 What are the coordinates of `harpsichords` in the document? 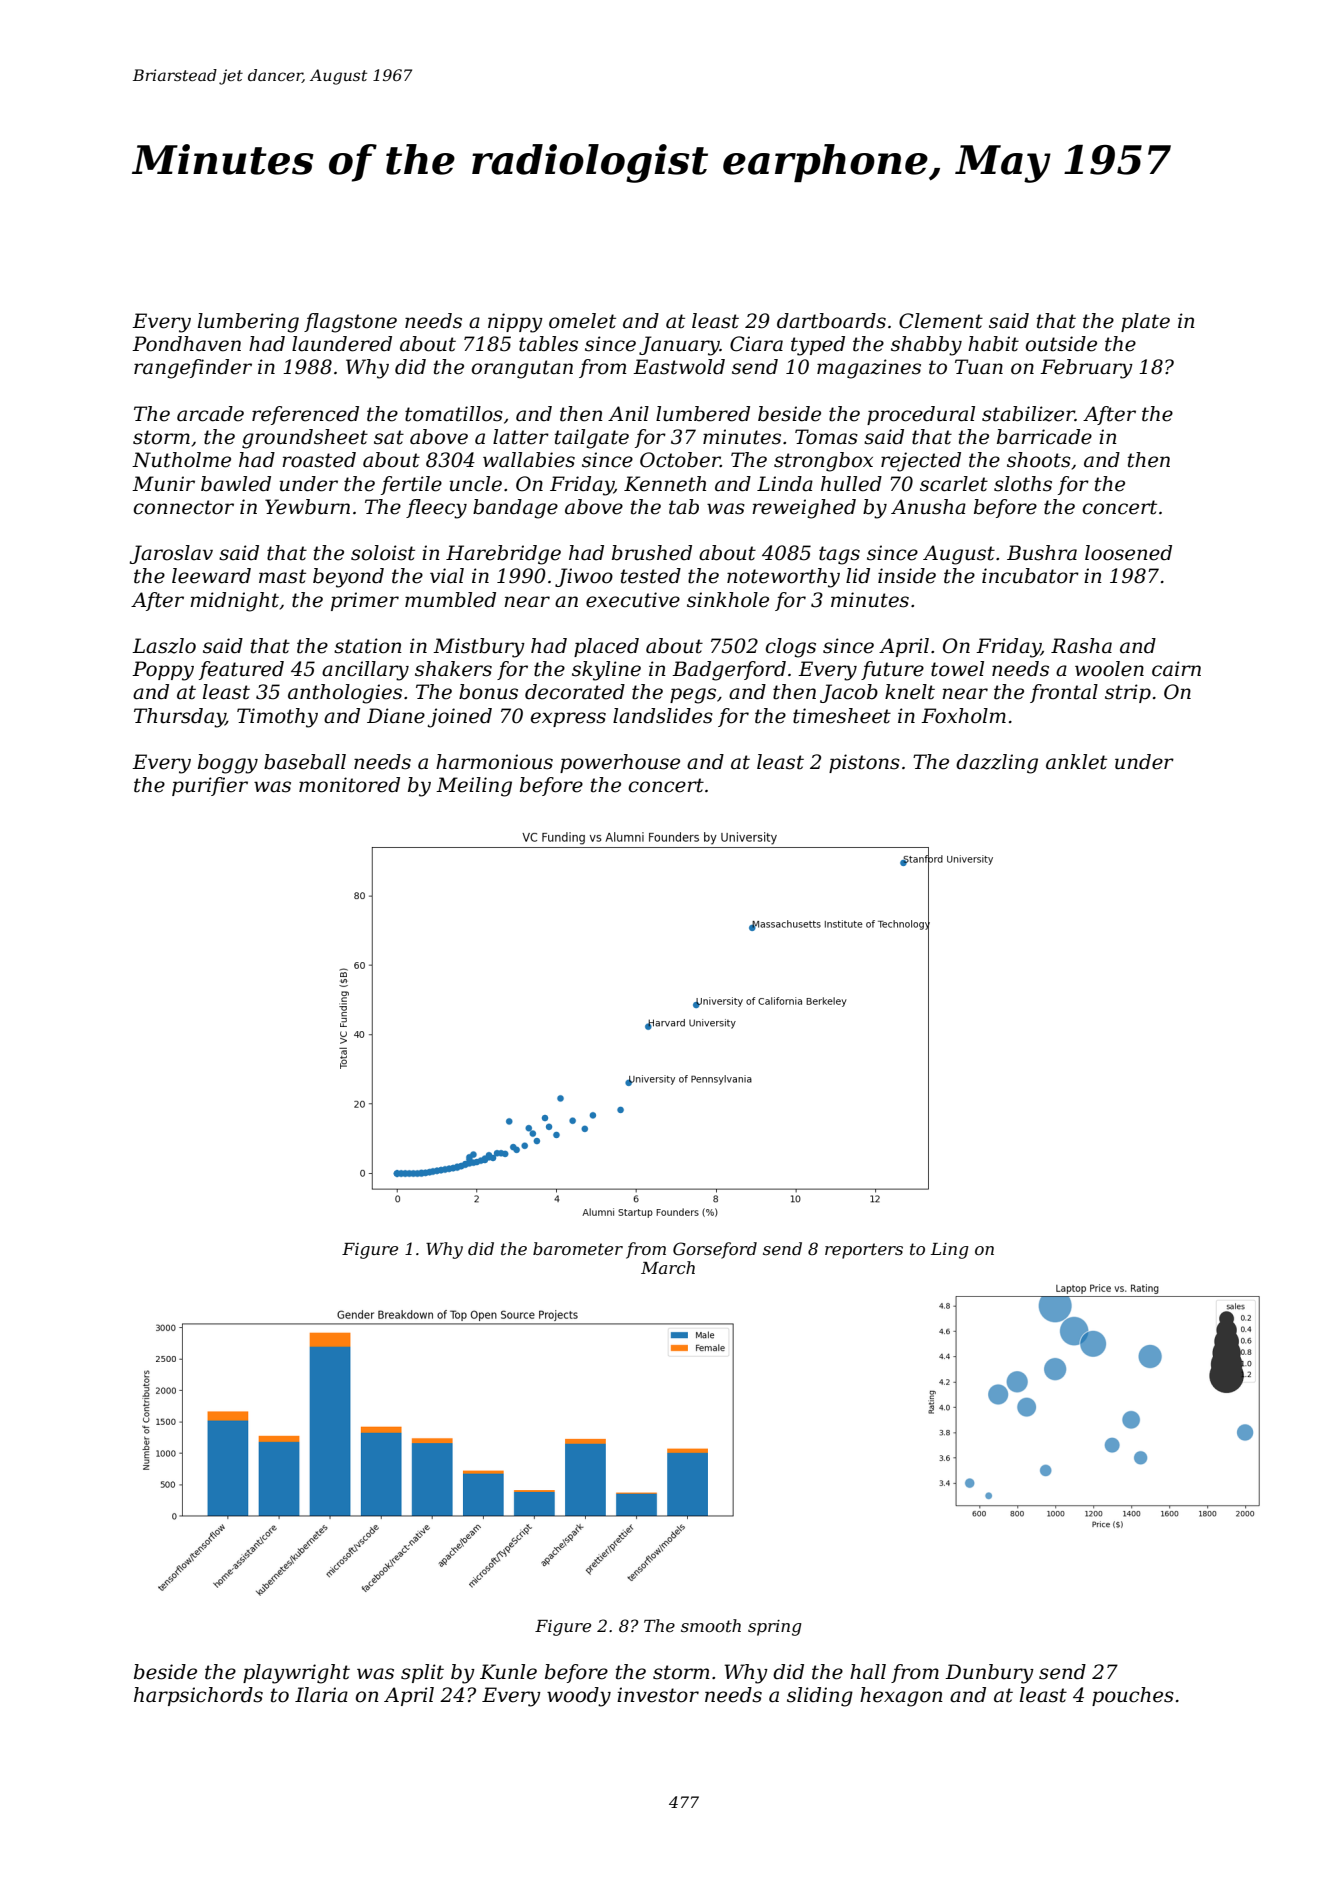 It's located at (198, 1696).
